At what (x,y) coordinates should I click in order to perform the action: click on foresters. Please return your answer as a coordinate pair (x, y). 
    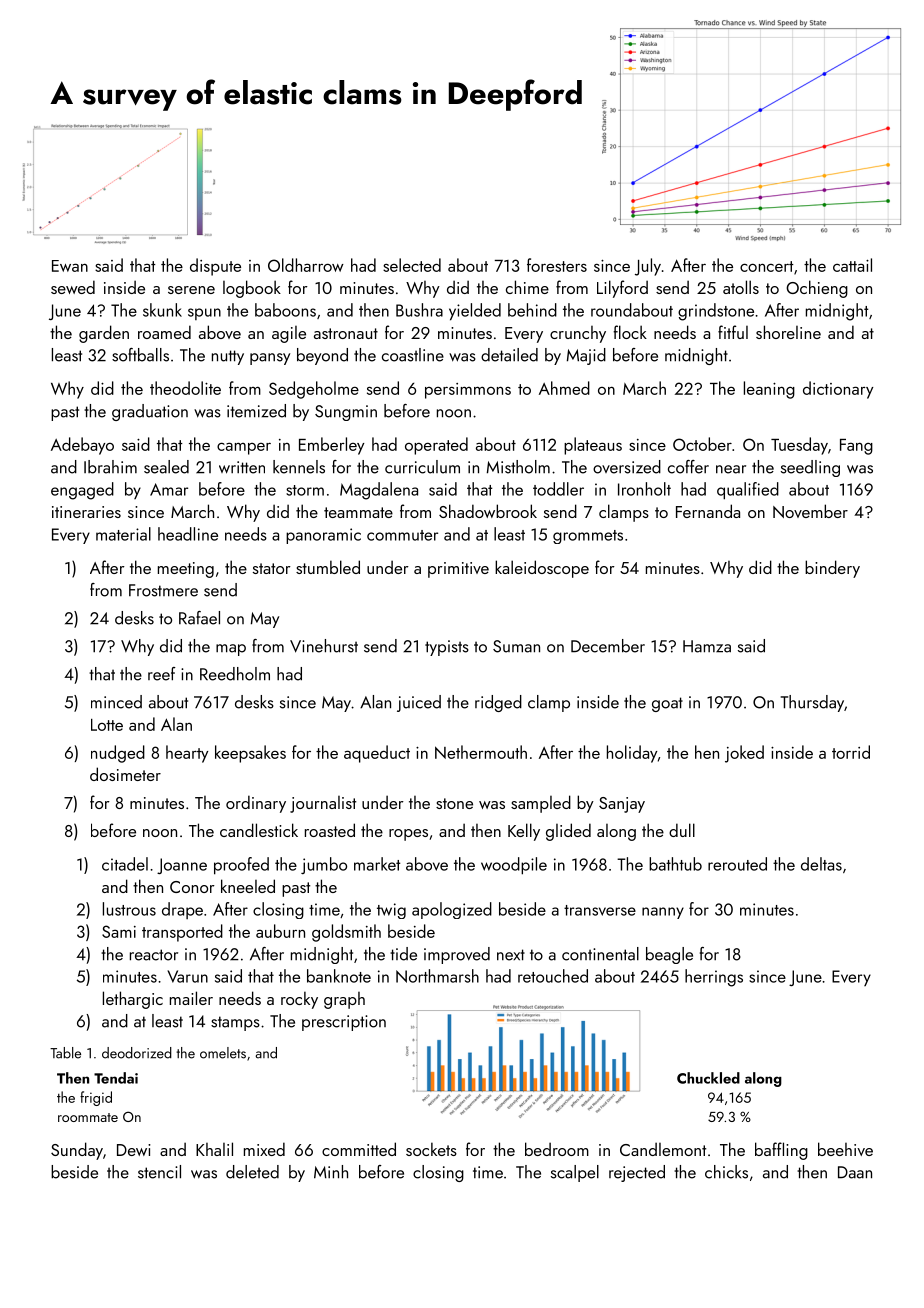
    Looking at the image, I should click on (557, 265).
